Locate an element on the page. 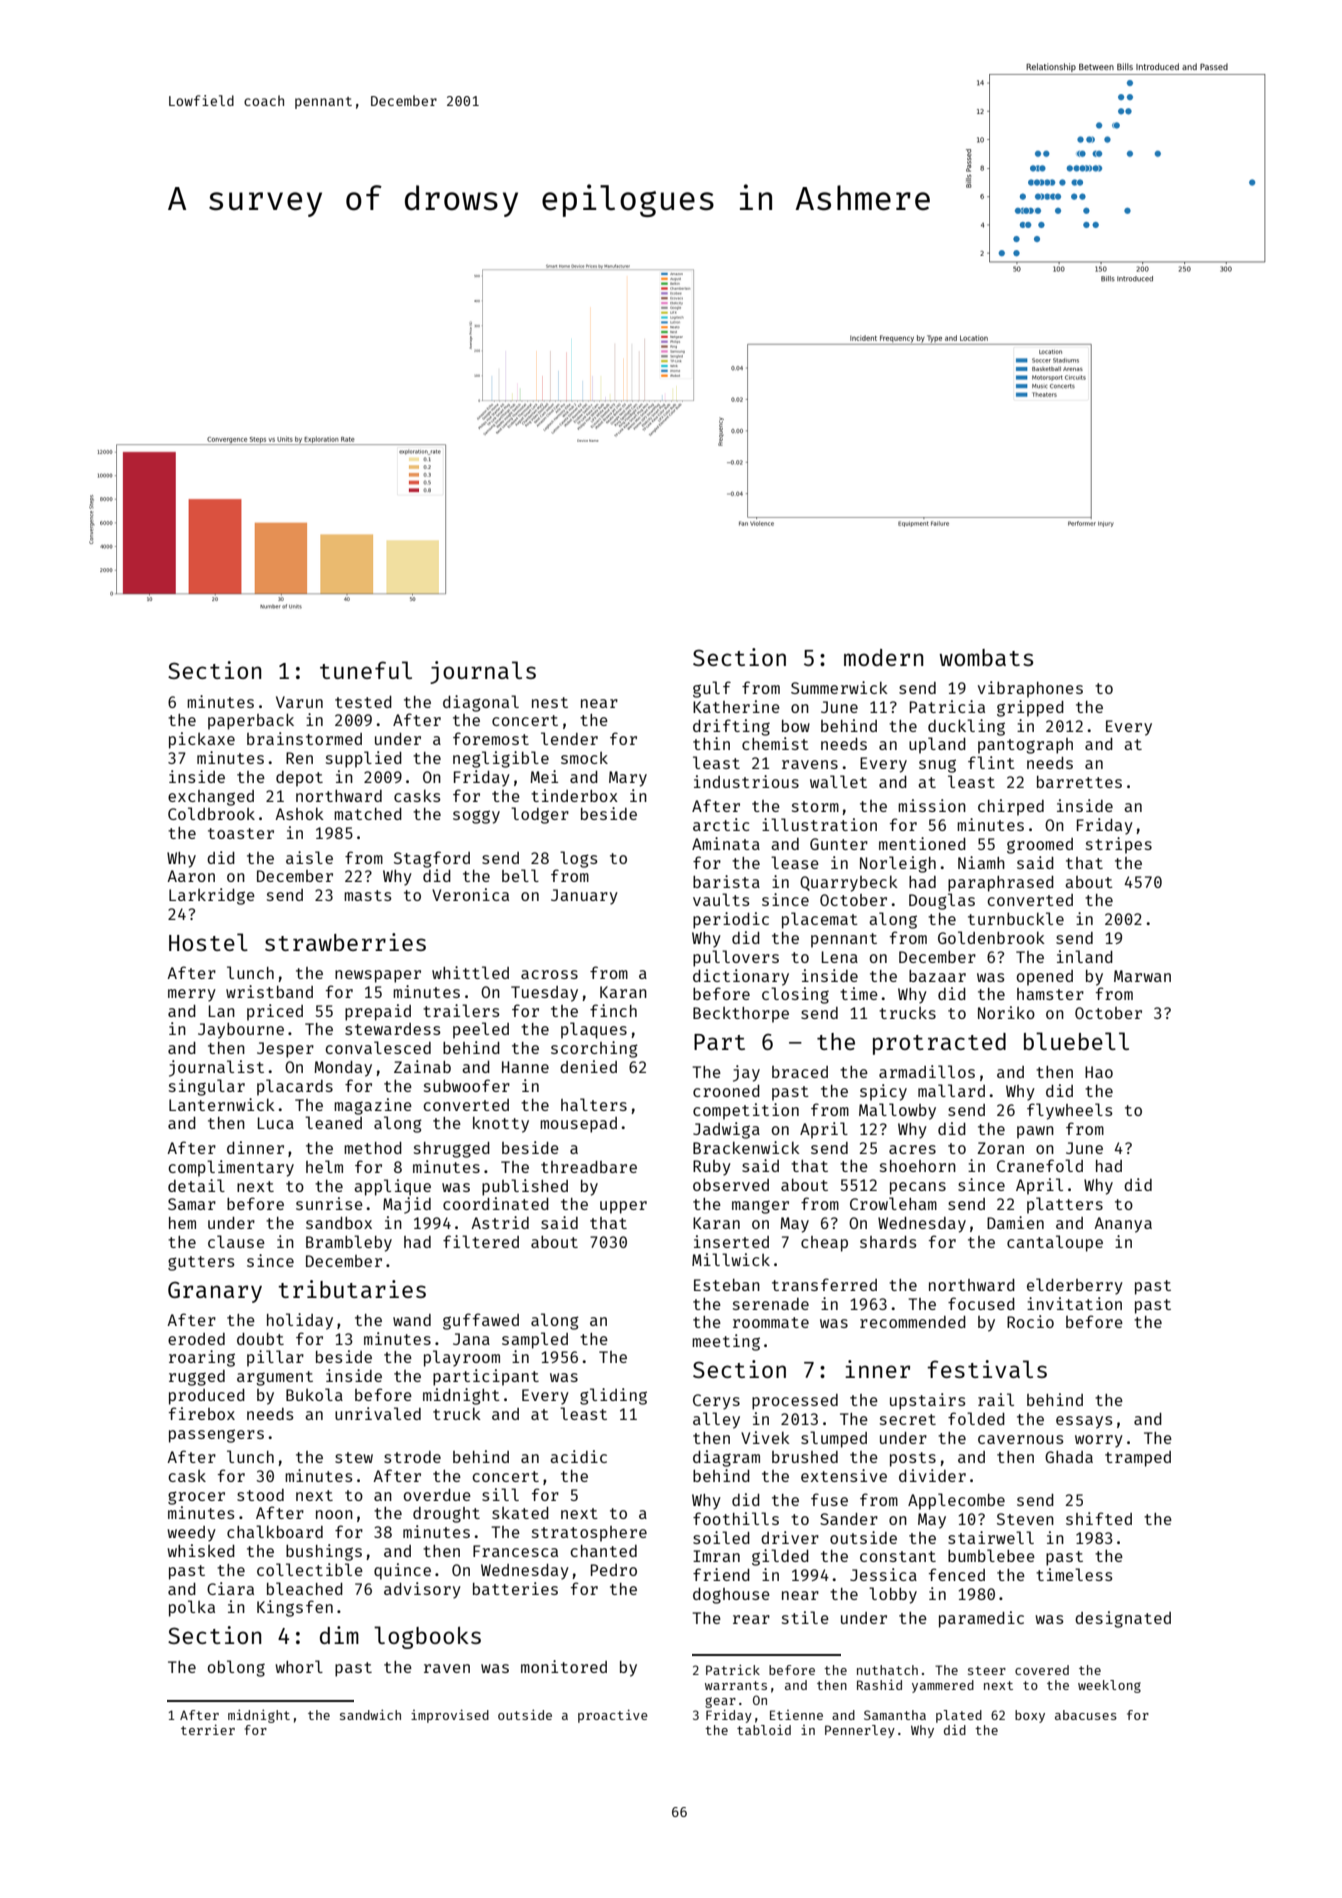  paraphrased is located at coordinates (1001, 884).
